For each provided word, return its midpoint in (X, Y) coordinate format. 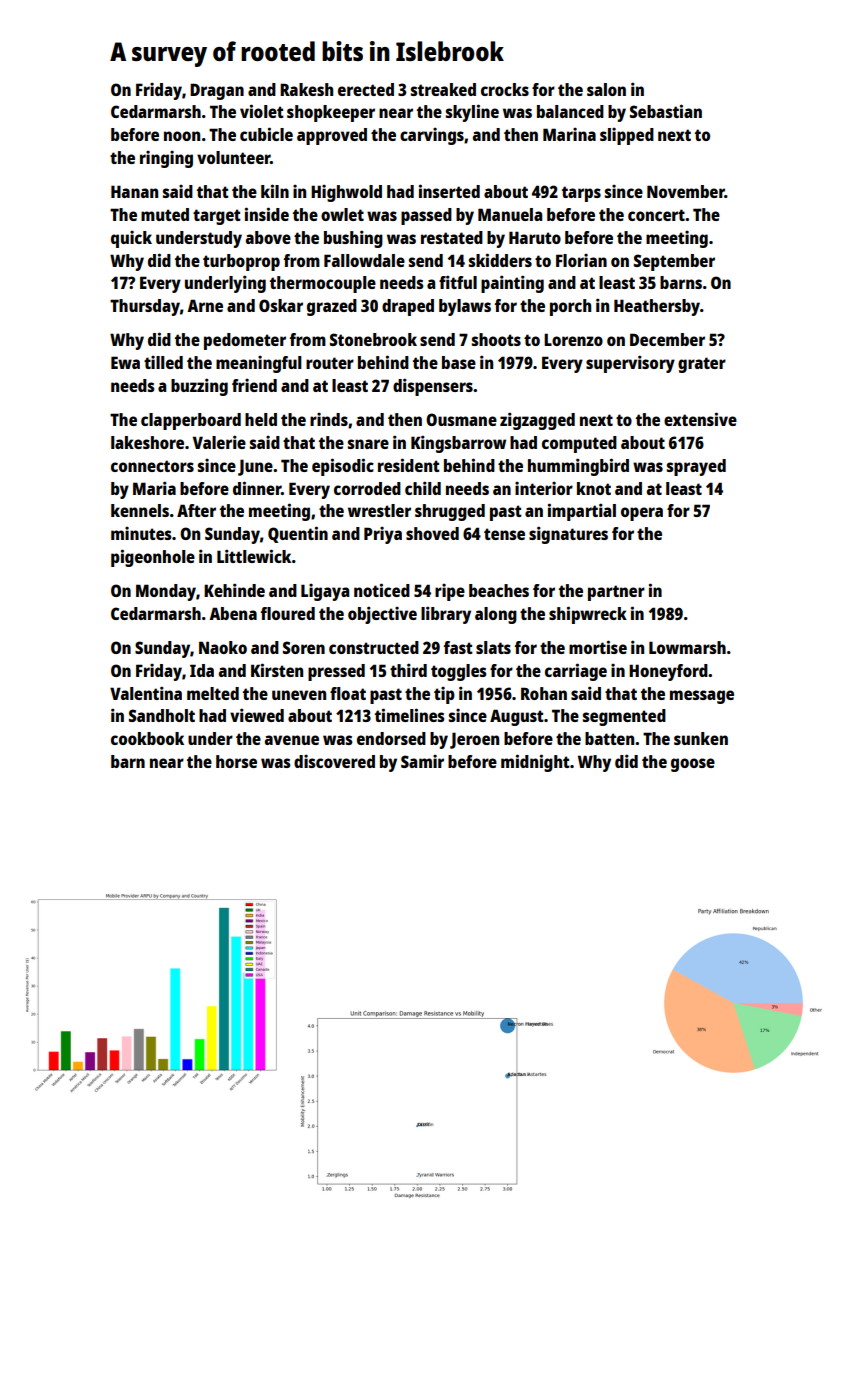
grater (702, 365)
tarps (581, 194)
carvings (432, 136)
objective (382, 615)
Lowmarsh (687, 647)
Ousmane (461, 419)
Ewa (125, 362)
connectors (152, 466)
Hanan (134, 191)
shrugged (450, 512)
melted (213, 693)
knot (594, 488)
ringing (166, 159)
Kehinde (234, 590)
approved (332, 136)
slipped (627, 136)
